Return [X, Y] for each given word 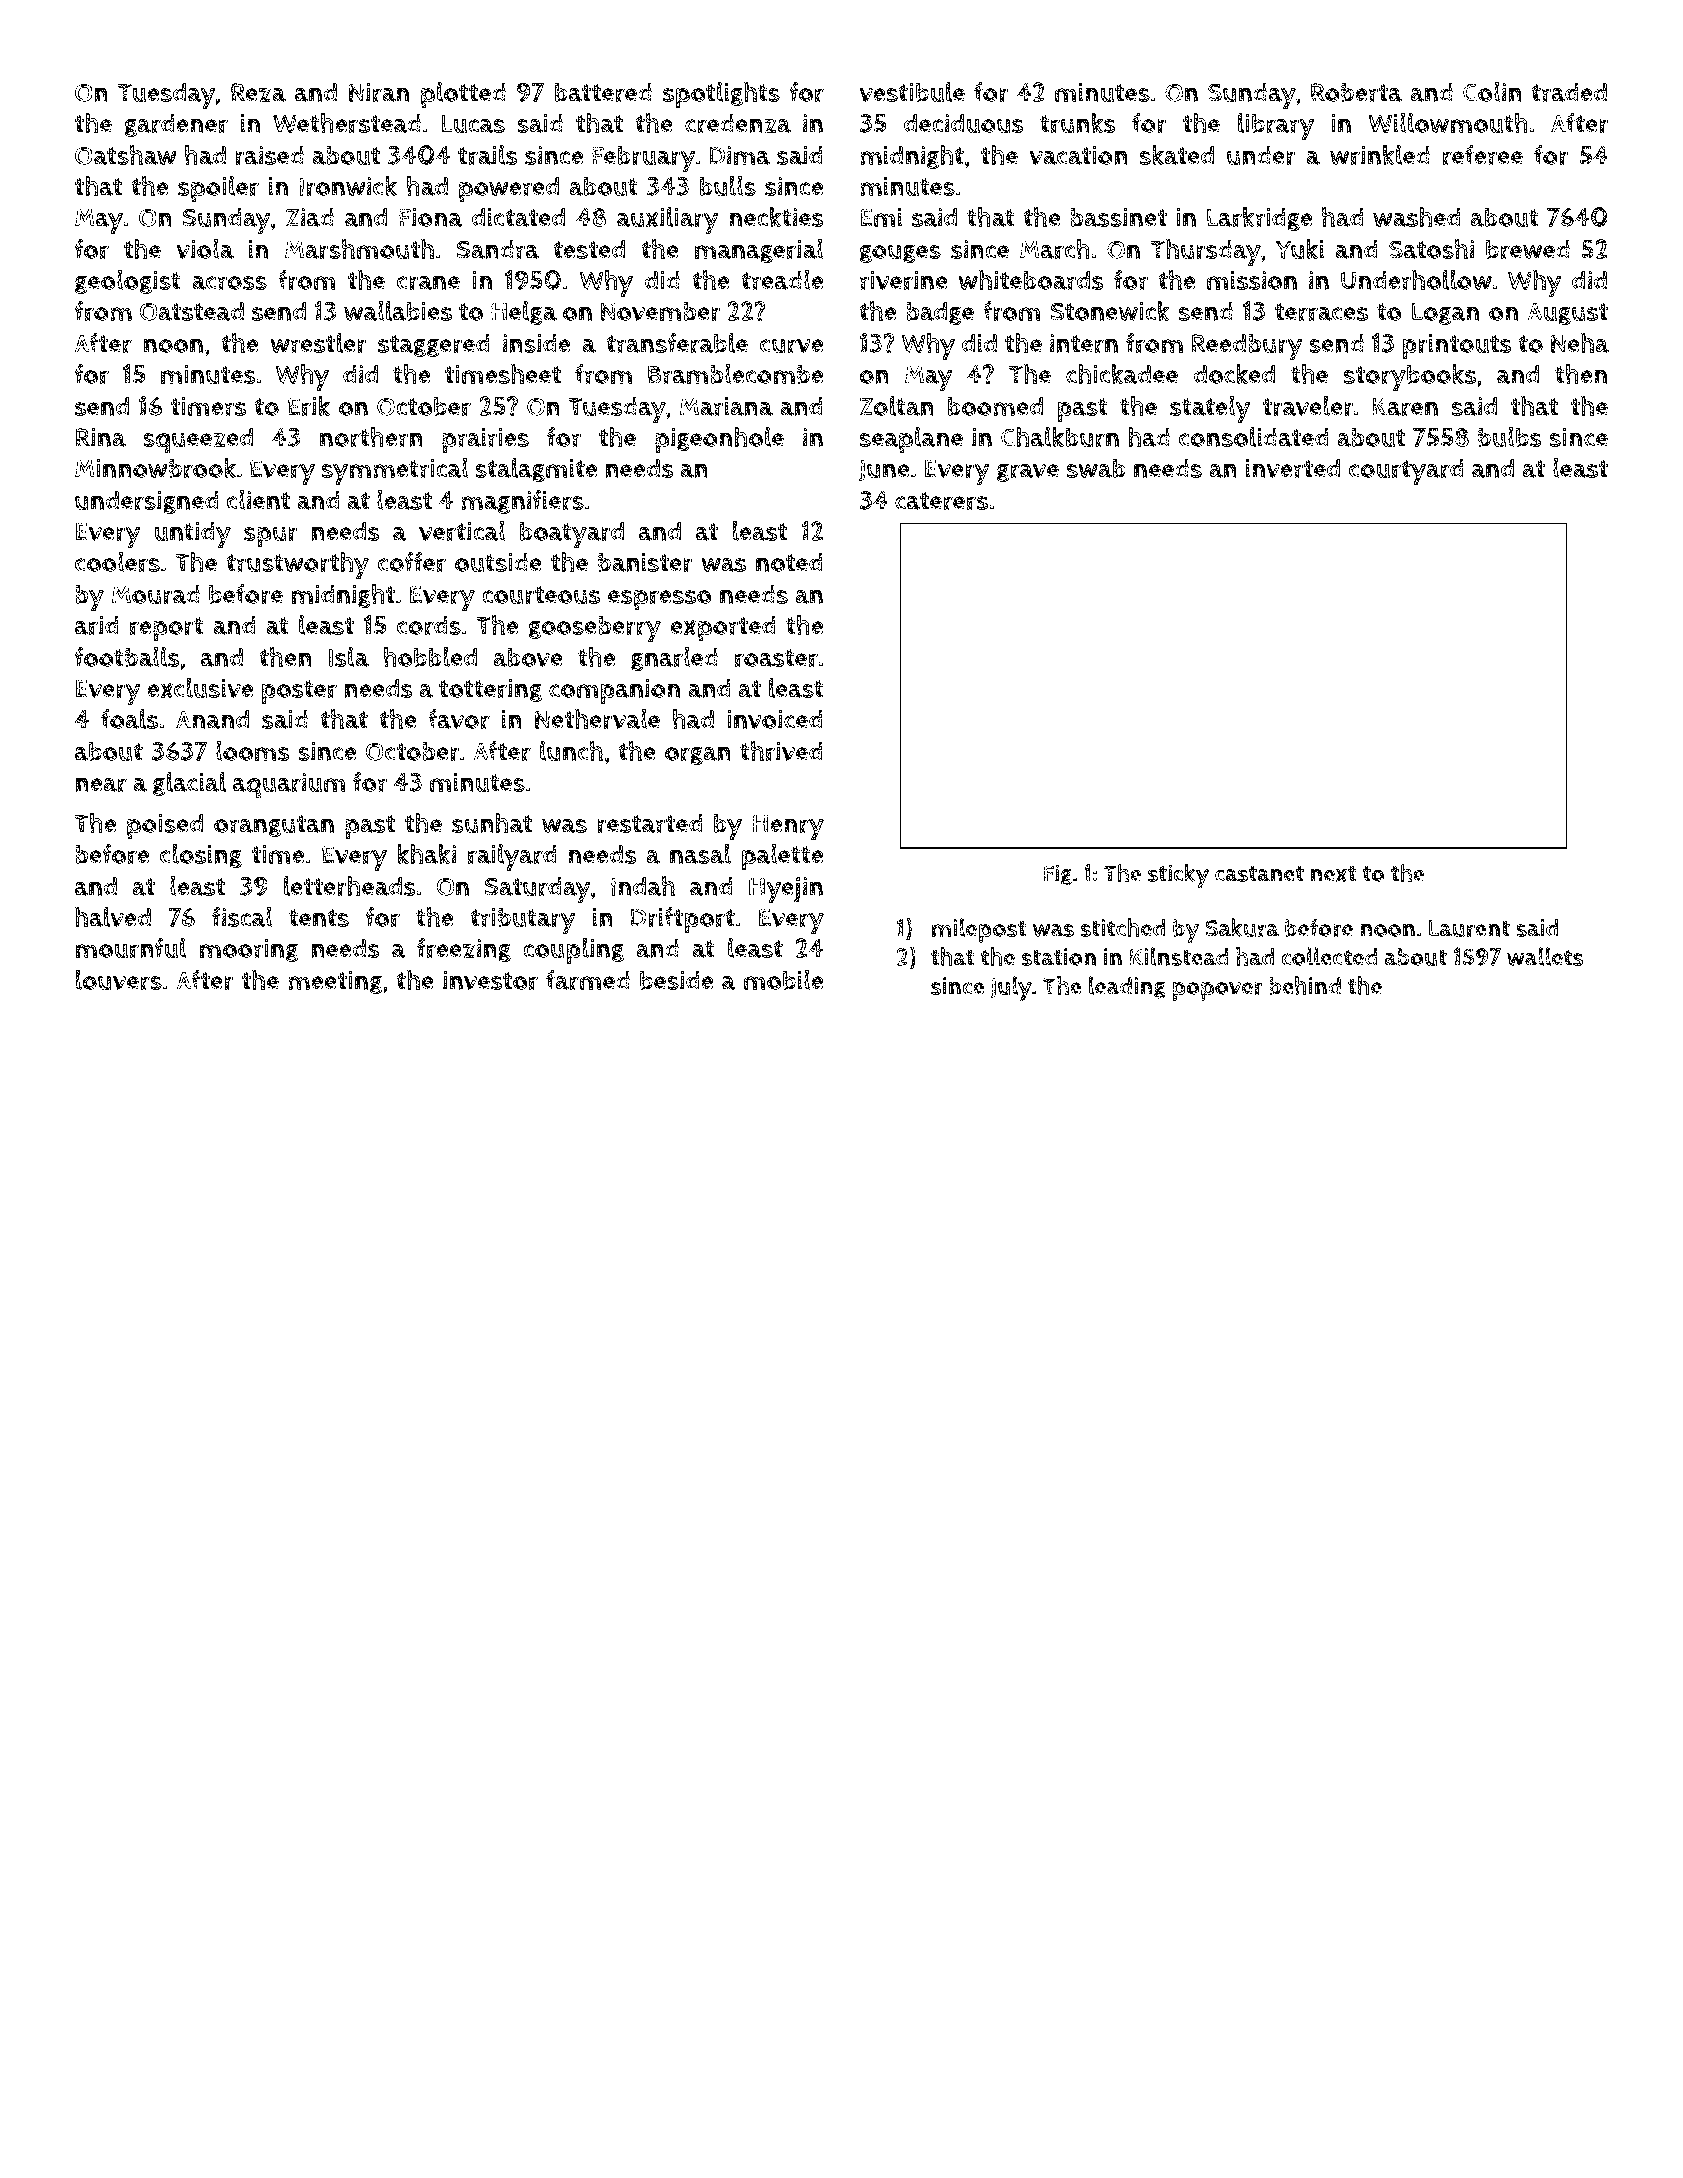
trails [488, 155]
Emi [881, 217]
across [229, 283]
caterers [941, 501]
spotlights [721, 94]
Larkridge [1259, 219]
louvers [118, 980]
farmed [588, 980]
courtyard [1406, 471]
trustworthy [297, 565]
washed [1417, 216]
